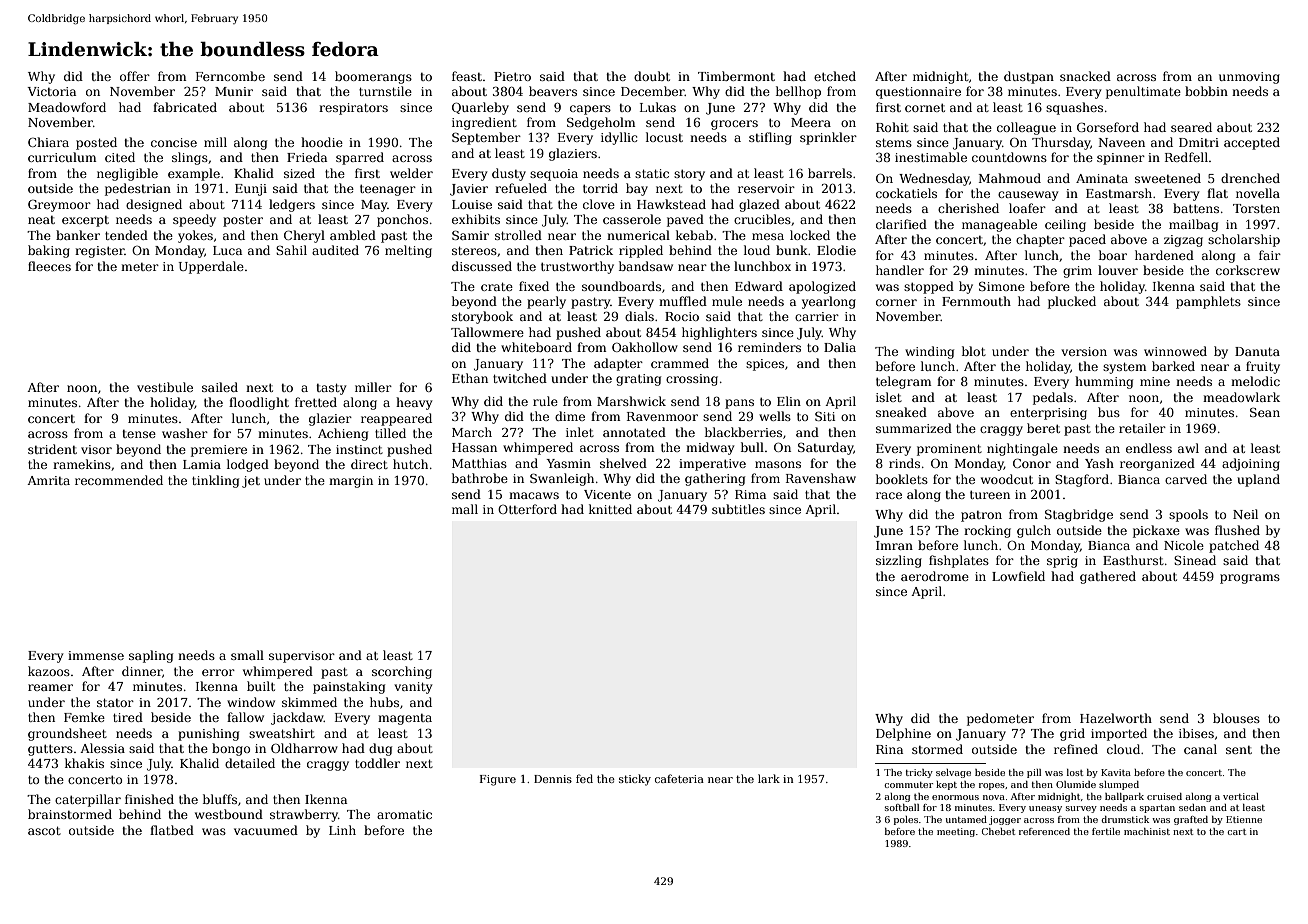  What do you see at coordinates (1249, 78) in the image?
I see `unmoving` at bounding box center [1249, 78].
